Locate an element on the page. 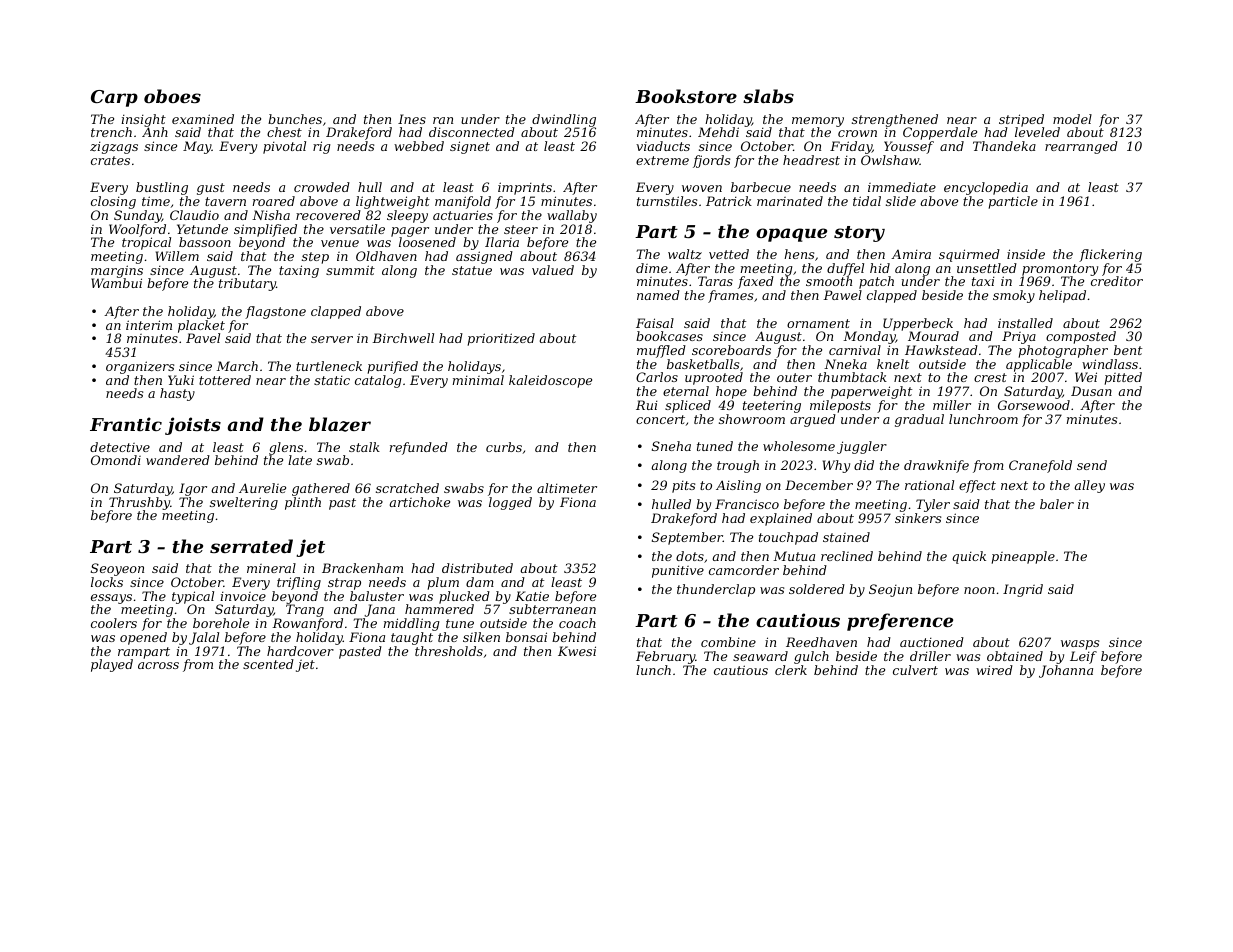 This image has height=952, width=1233. rational is located at coordinates (929, 485).
